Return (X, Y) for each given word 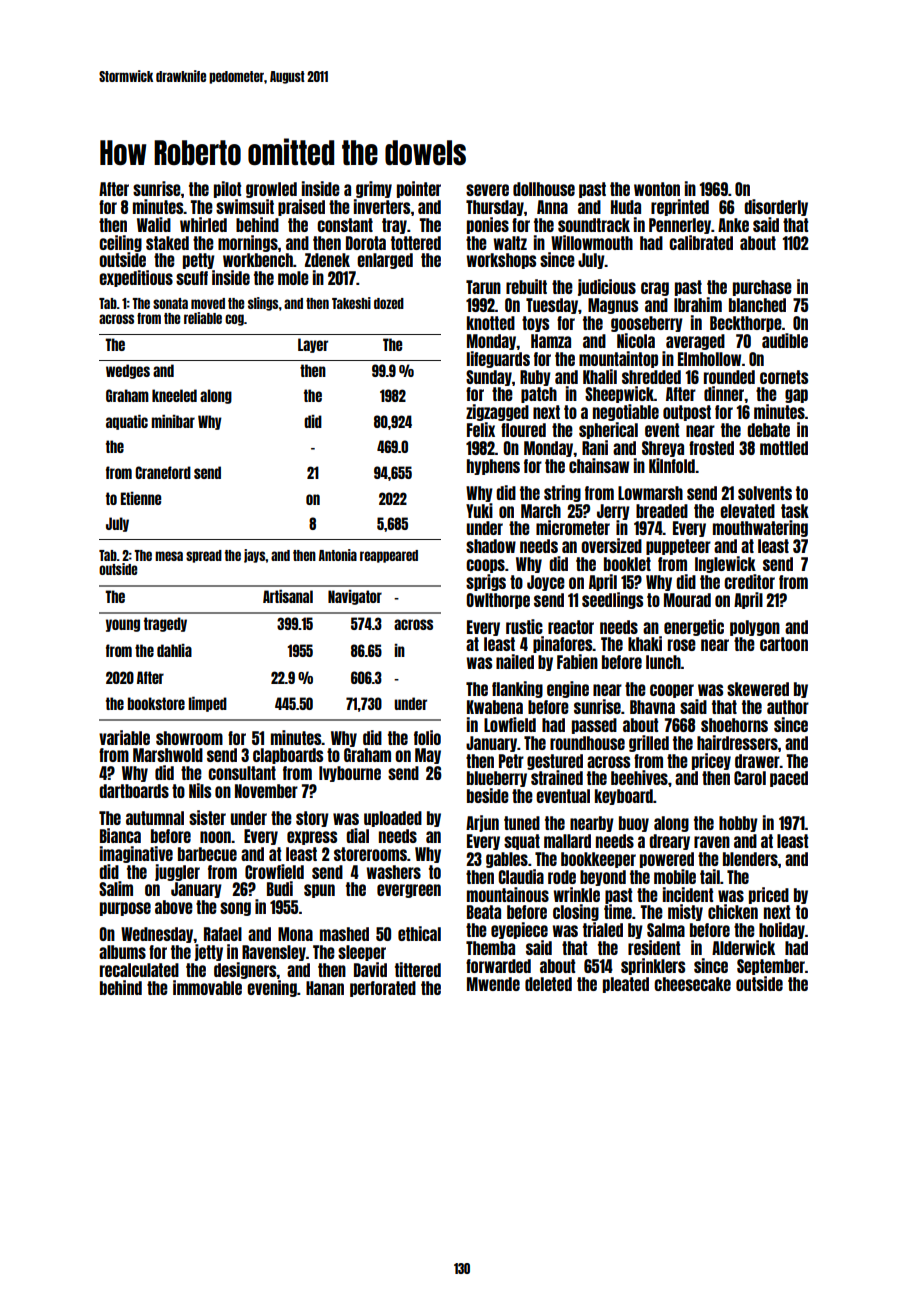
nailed (515, 661)
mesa (169, 556)
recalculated (139, 970)
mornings (248, 243)
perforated (383, 989)
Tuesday (552, 306)
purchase (762, 288)
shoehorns (734, 725)
